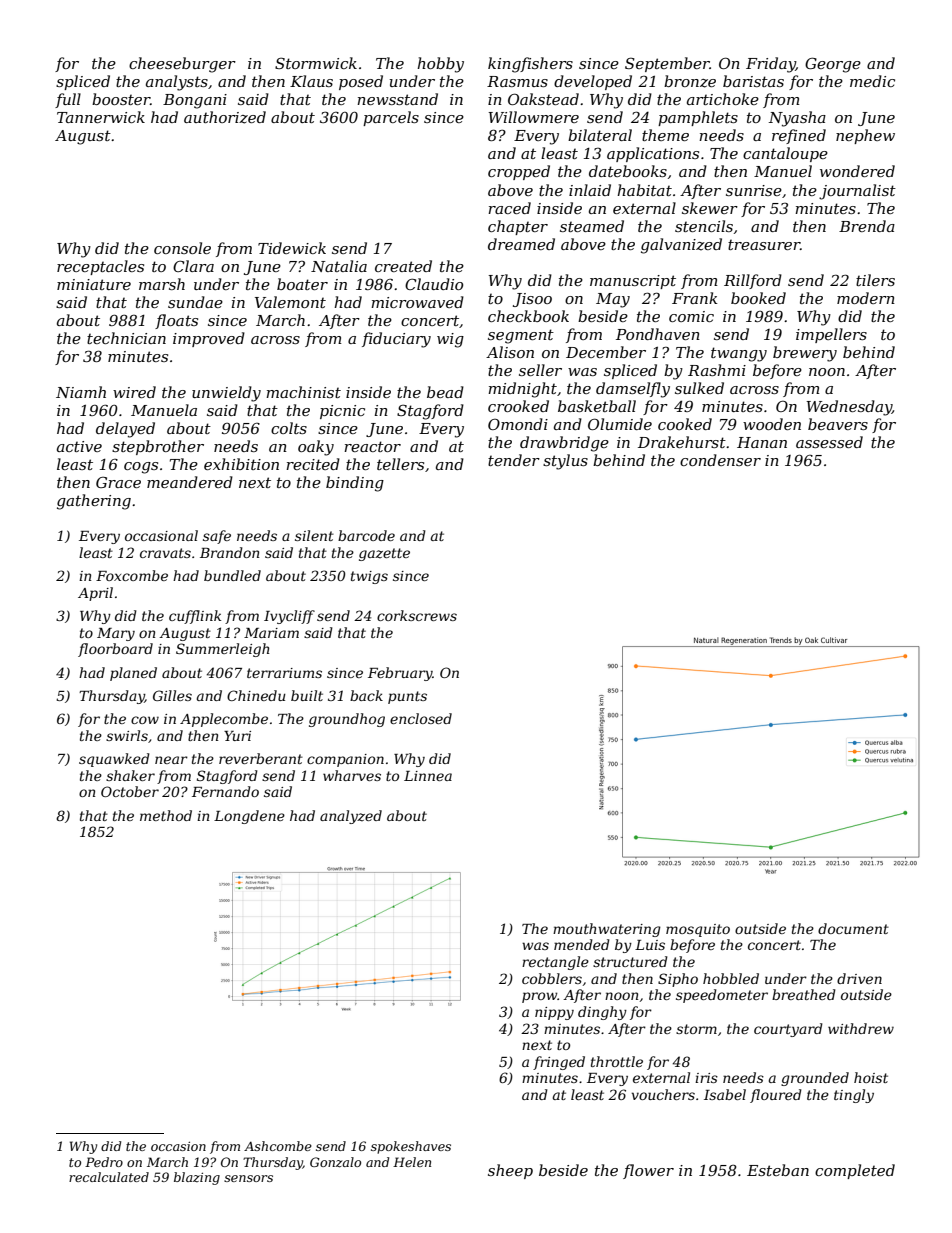  What do you see at coordinates (127, 735) in the screenshot?
I see `swirls` at bounding box center [127, 735].
